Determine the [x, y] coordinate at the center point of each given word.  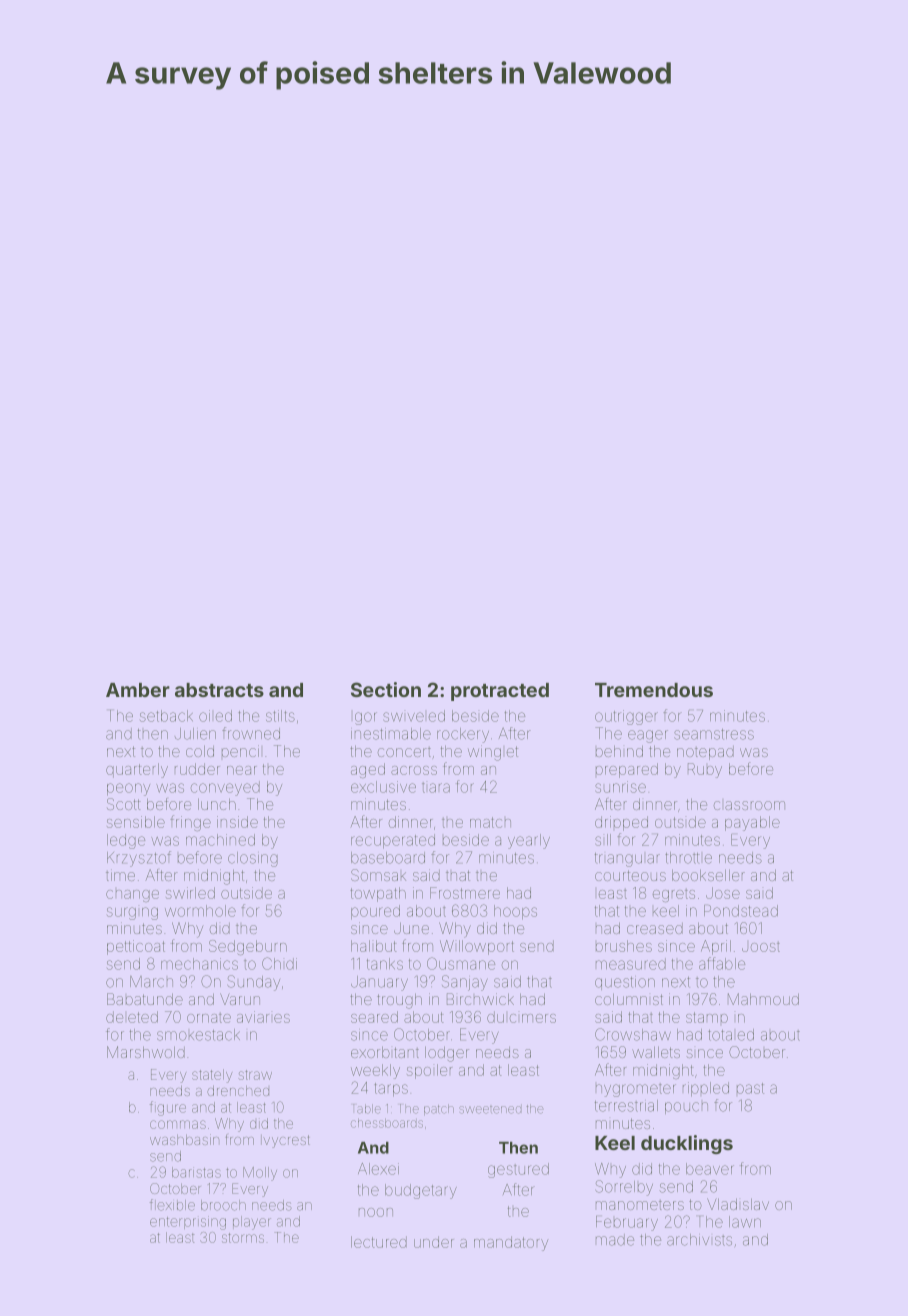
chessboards [387, 1123]
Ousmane [461, 963]
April [716, 947]
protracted [500, 692]
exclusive [383, 787]
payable [752, 823]
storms [243, 1238]
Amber [138, 690]
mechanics [199, 964]
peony [128, 789]
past [750, 1088]
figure [168, 1108]
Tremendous [654, 690]
